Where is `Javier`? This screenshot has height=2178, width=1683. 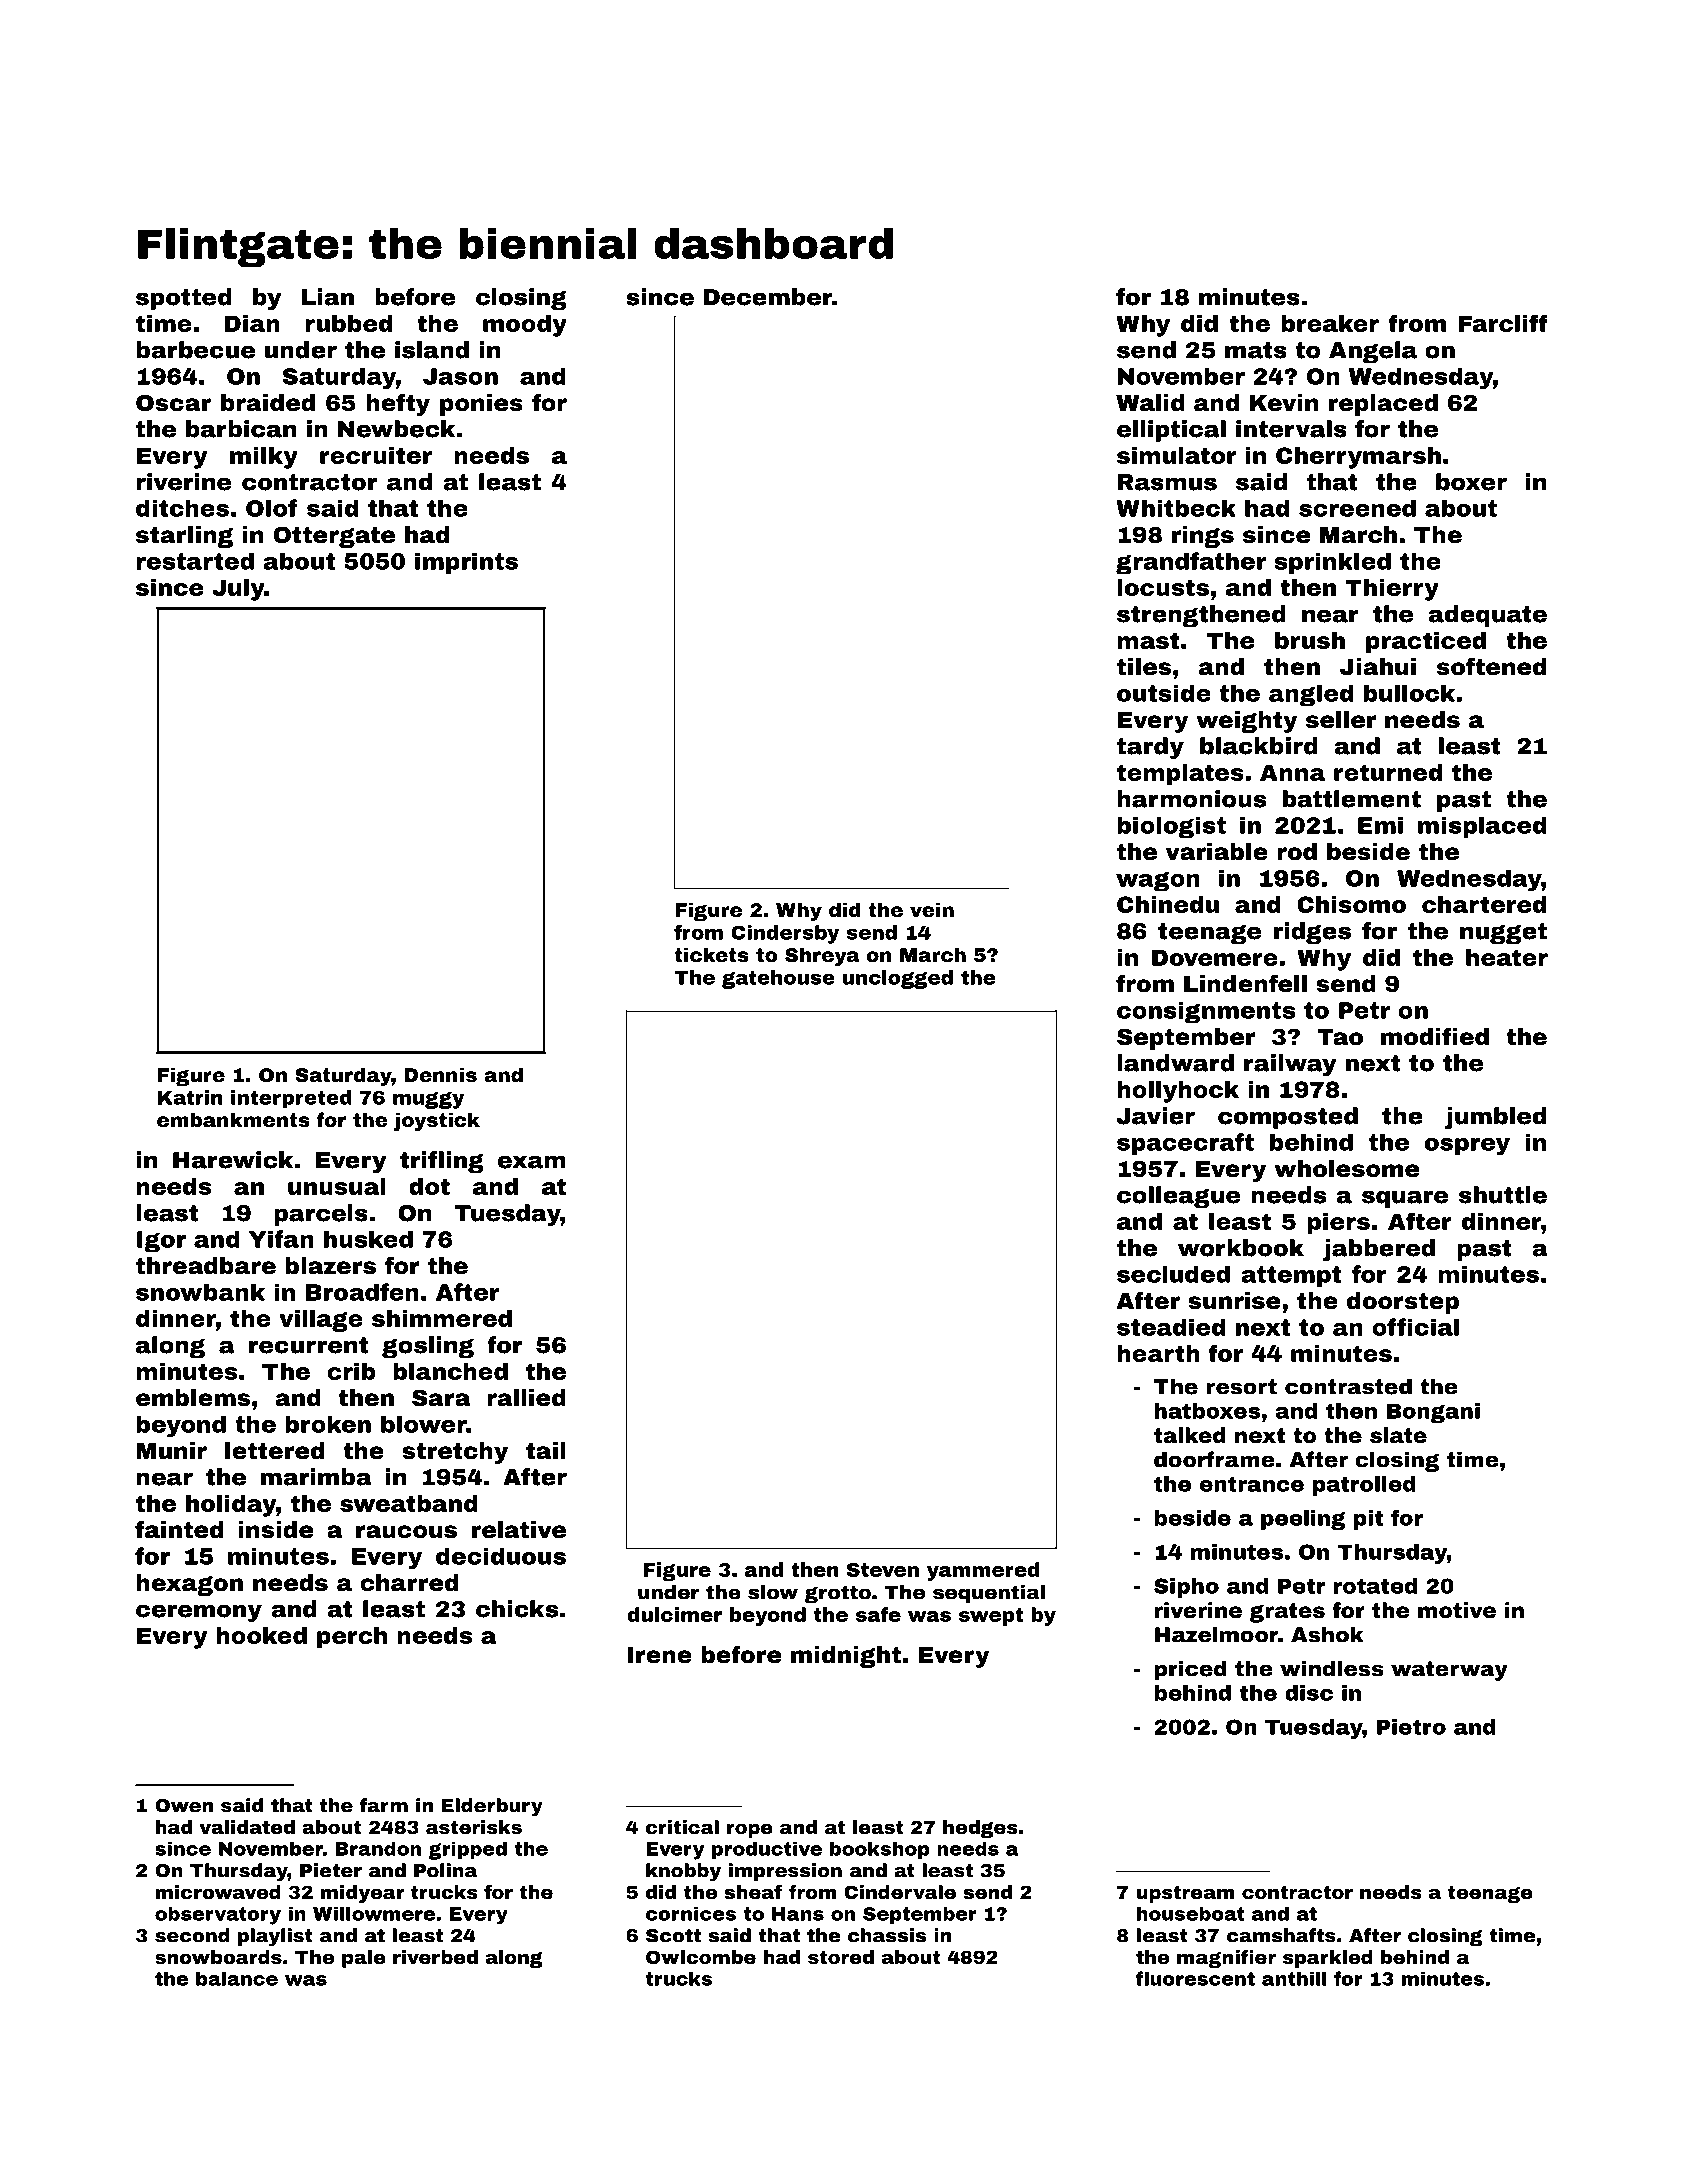 Javier is located at coordinates (1156, 1116).
